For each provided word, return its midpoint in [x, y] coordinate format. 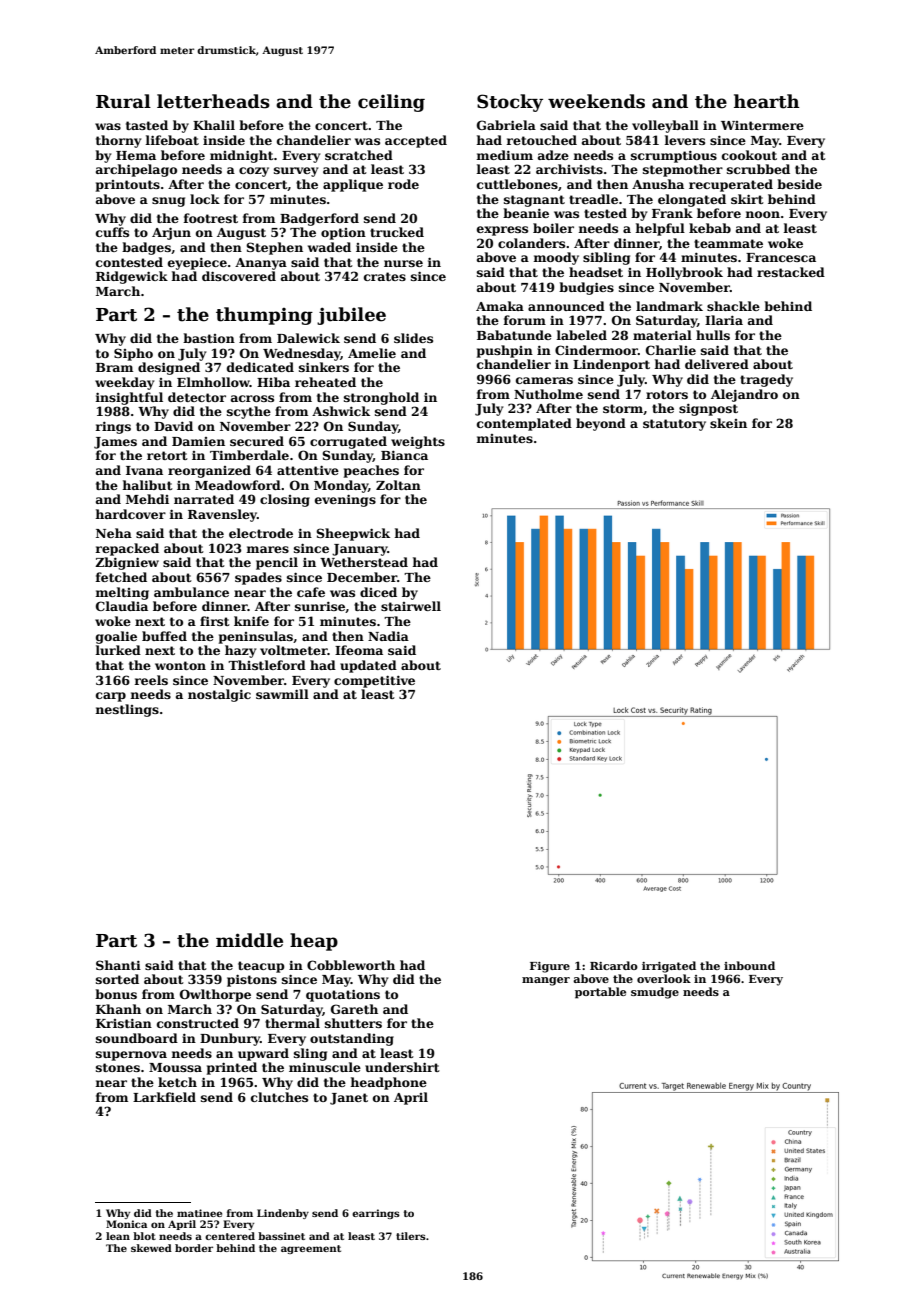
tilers [411, 1236]
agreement [311, 1249]
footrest [210, 218]
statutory [674, 425]
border [194, 1248]
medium [504, 155]
